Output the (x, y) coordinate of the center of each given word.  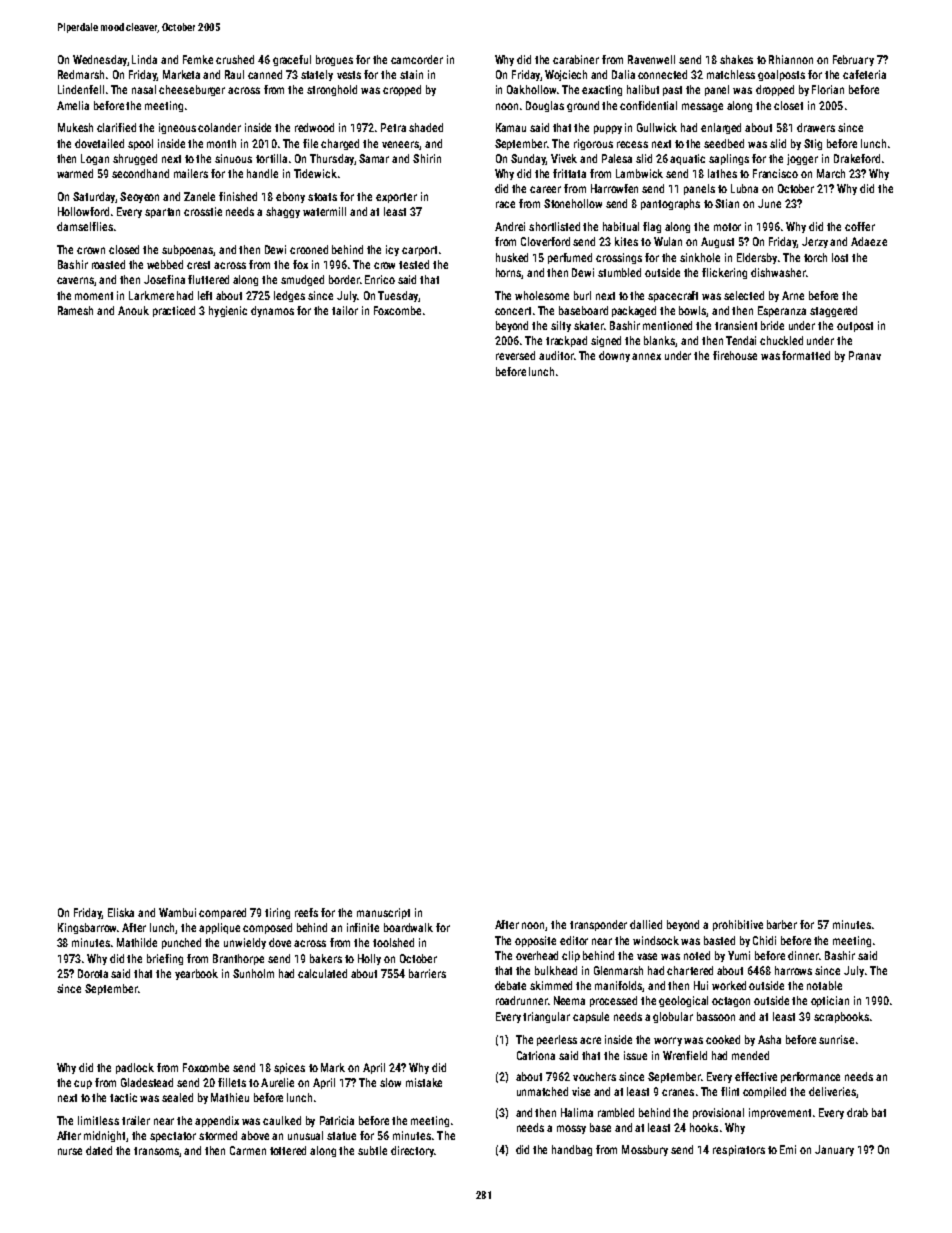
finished (238, 196)
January (834, 1150)
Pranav (865, 355)
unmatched (542, 1091)
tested (414, 264)
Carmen (248, 1150)
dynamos (272, 311)
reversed (515, 355)
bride (772, 325)
